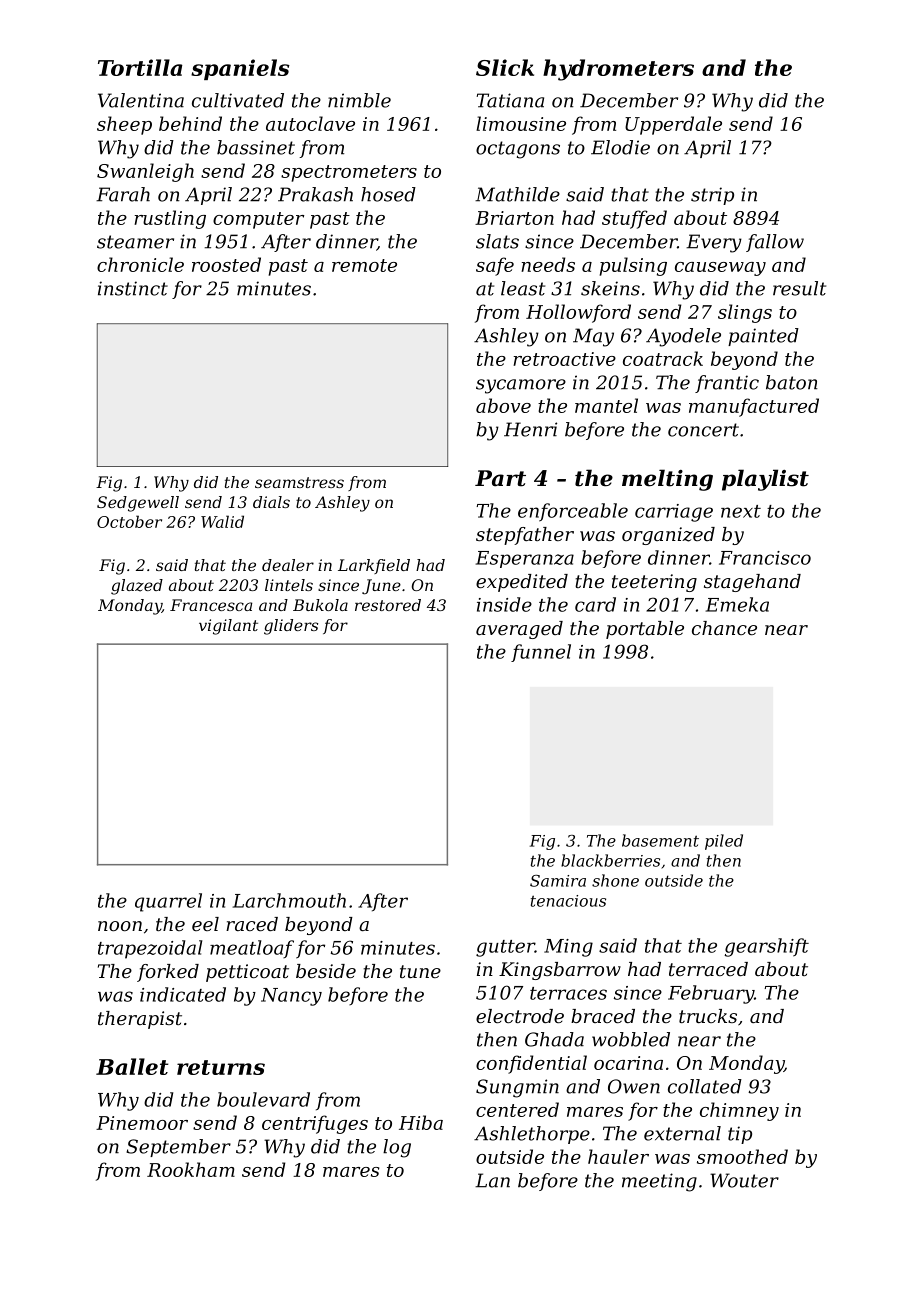  What do you see at coordinates (132, 1066) in the screenshot?
I see `Ballet` at bounding box center [132, 1066].
